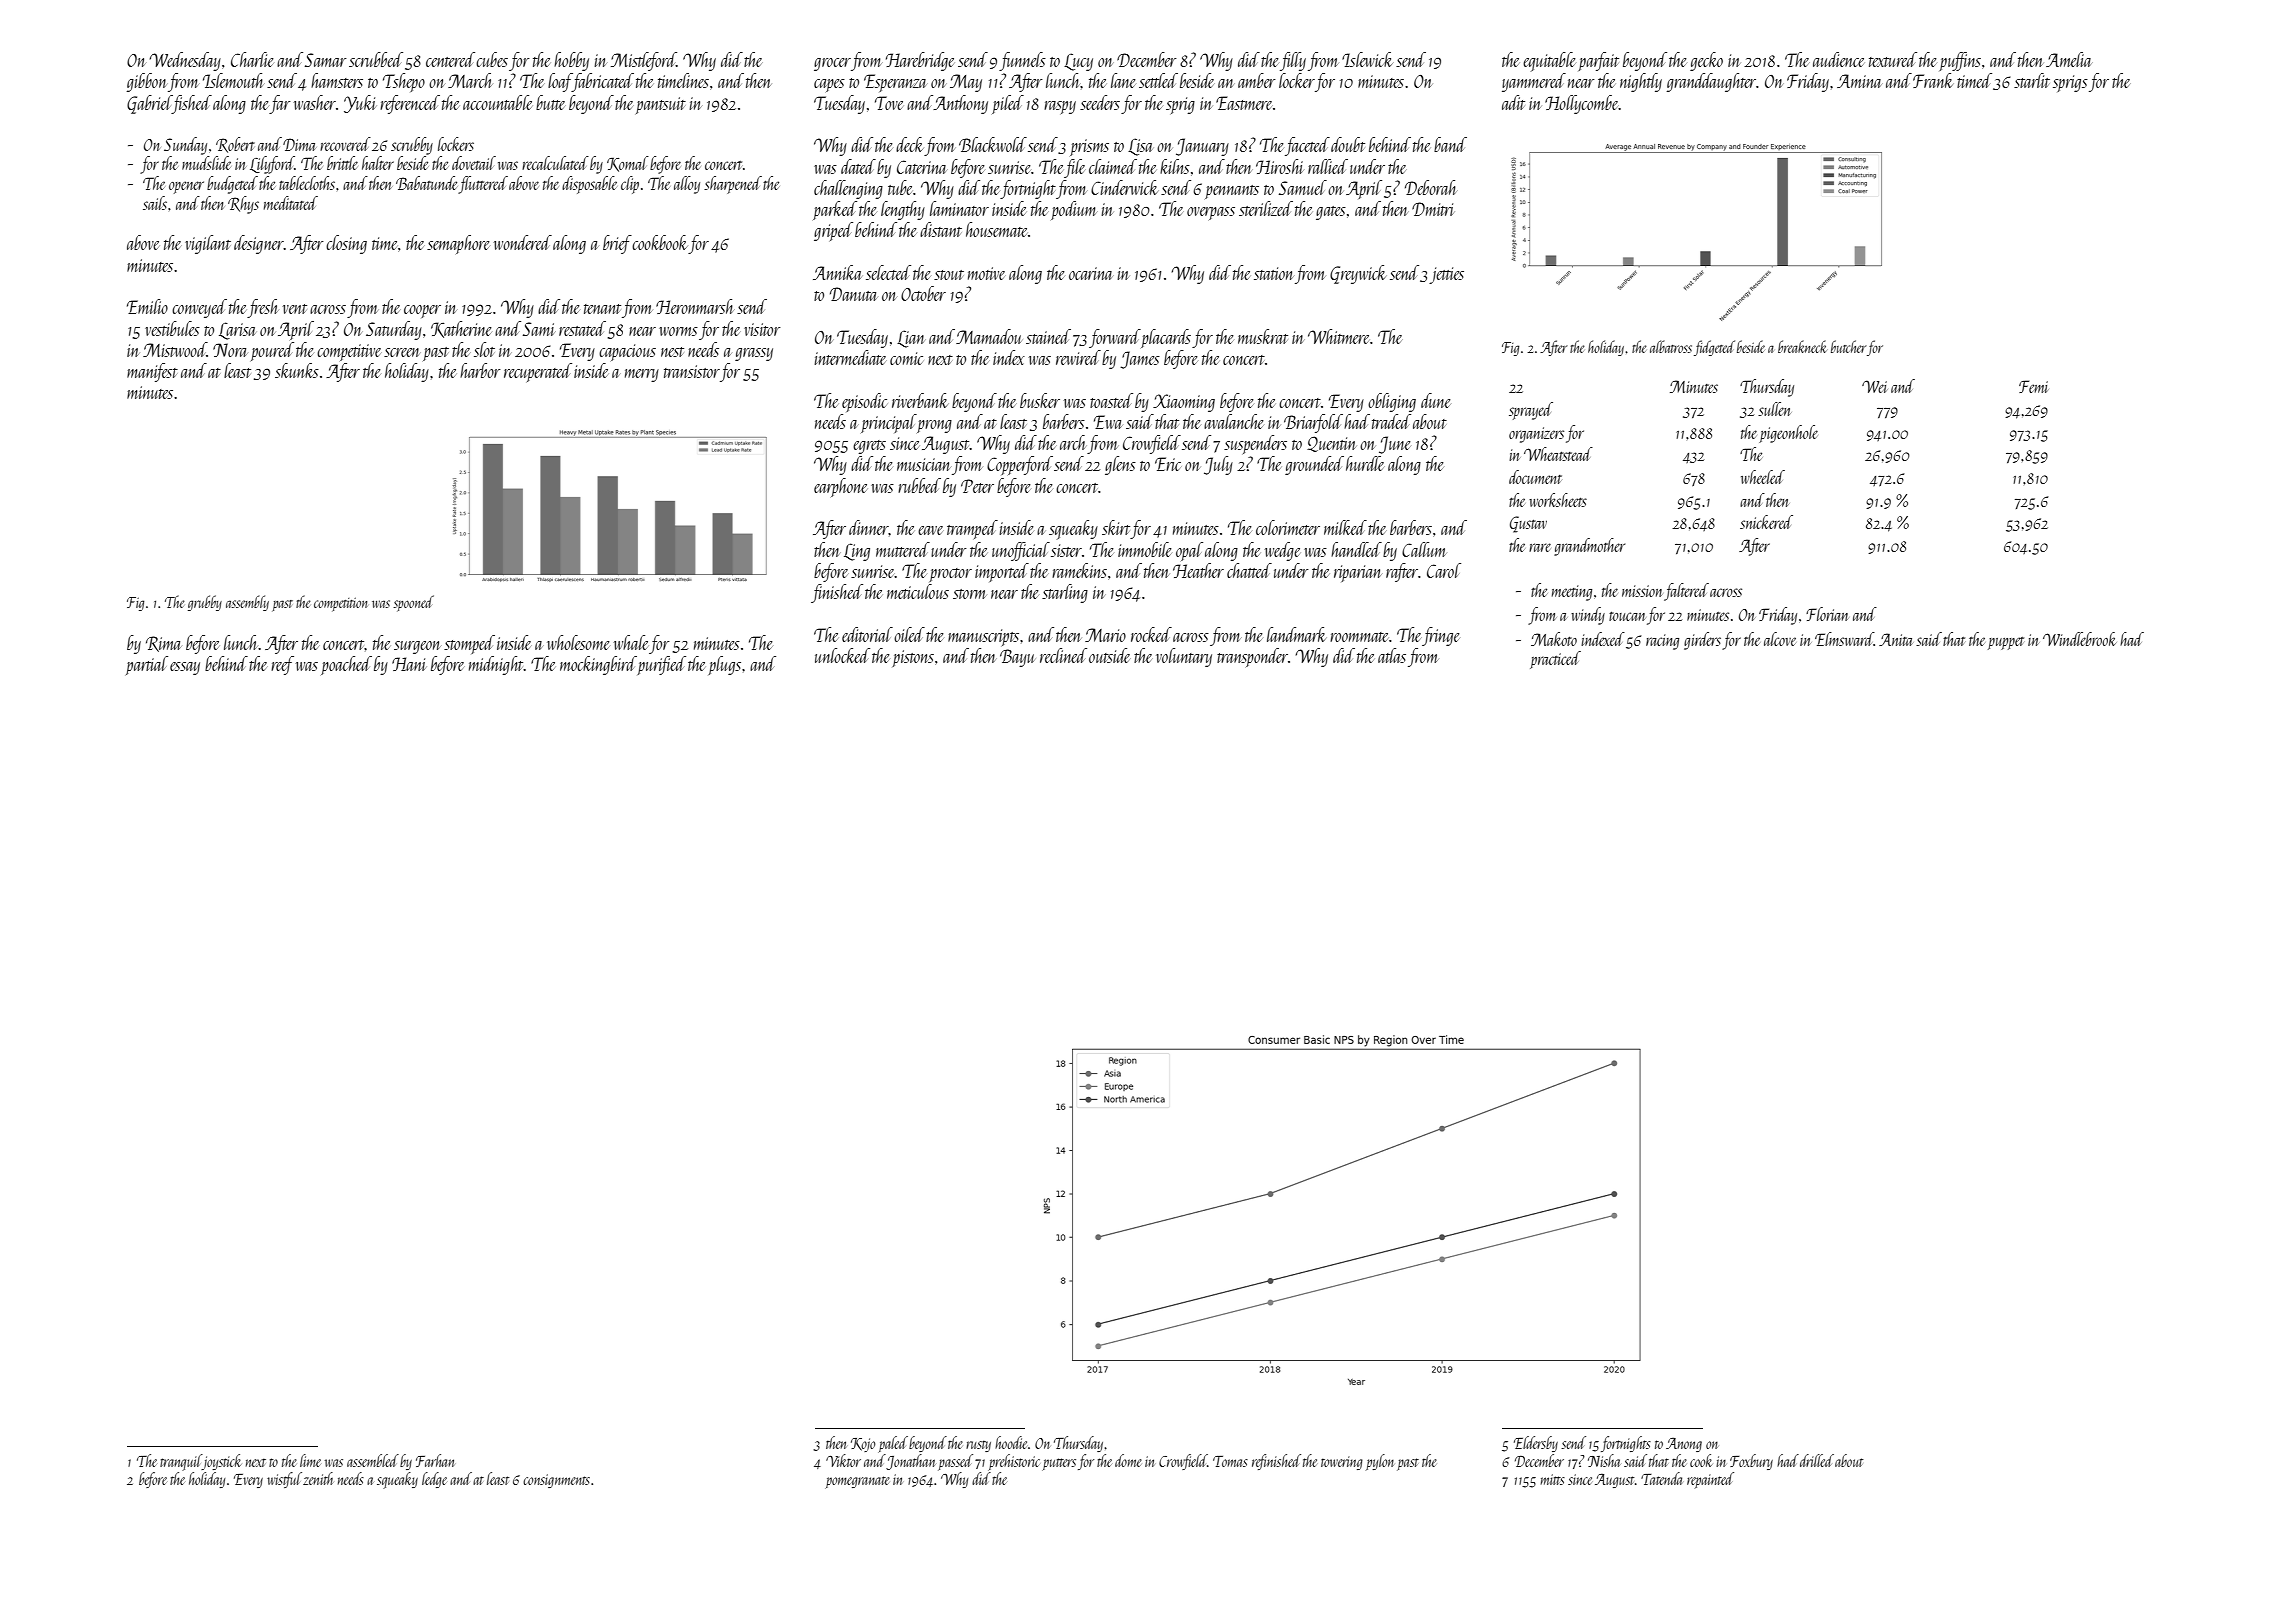 The height and width of the image is (1614, 2282). I want to click on wondered, so click(523, 242).
